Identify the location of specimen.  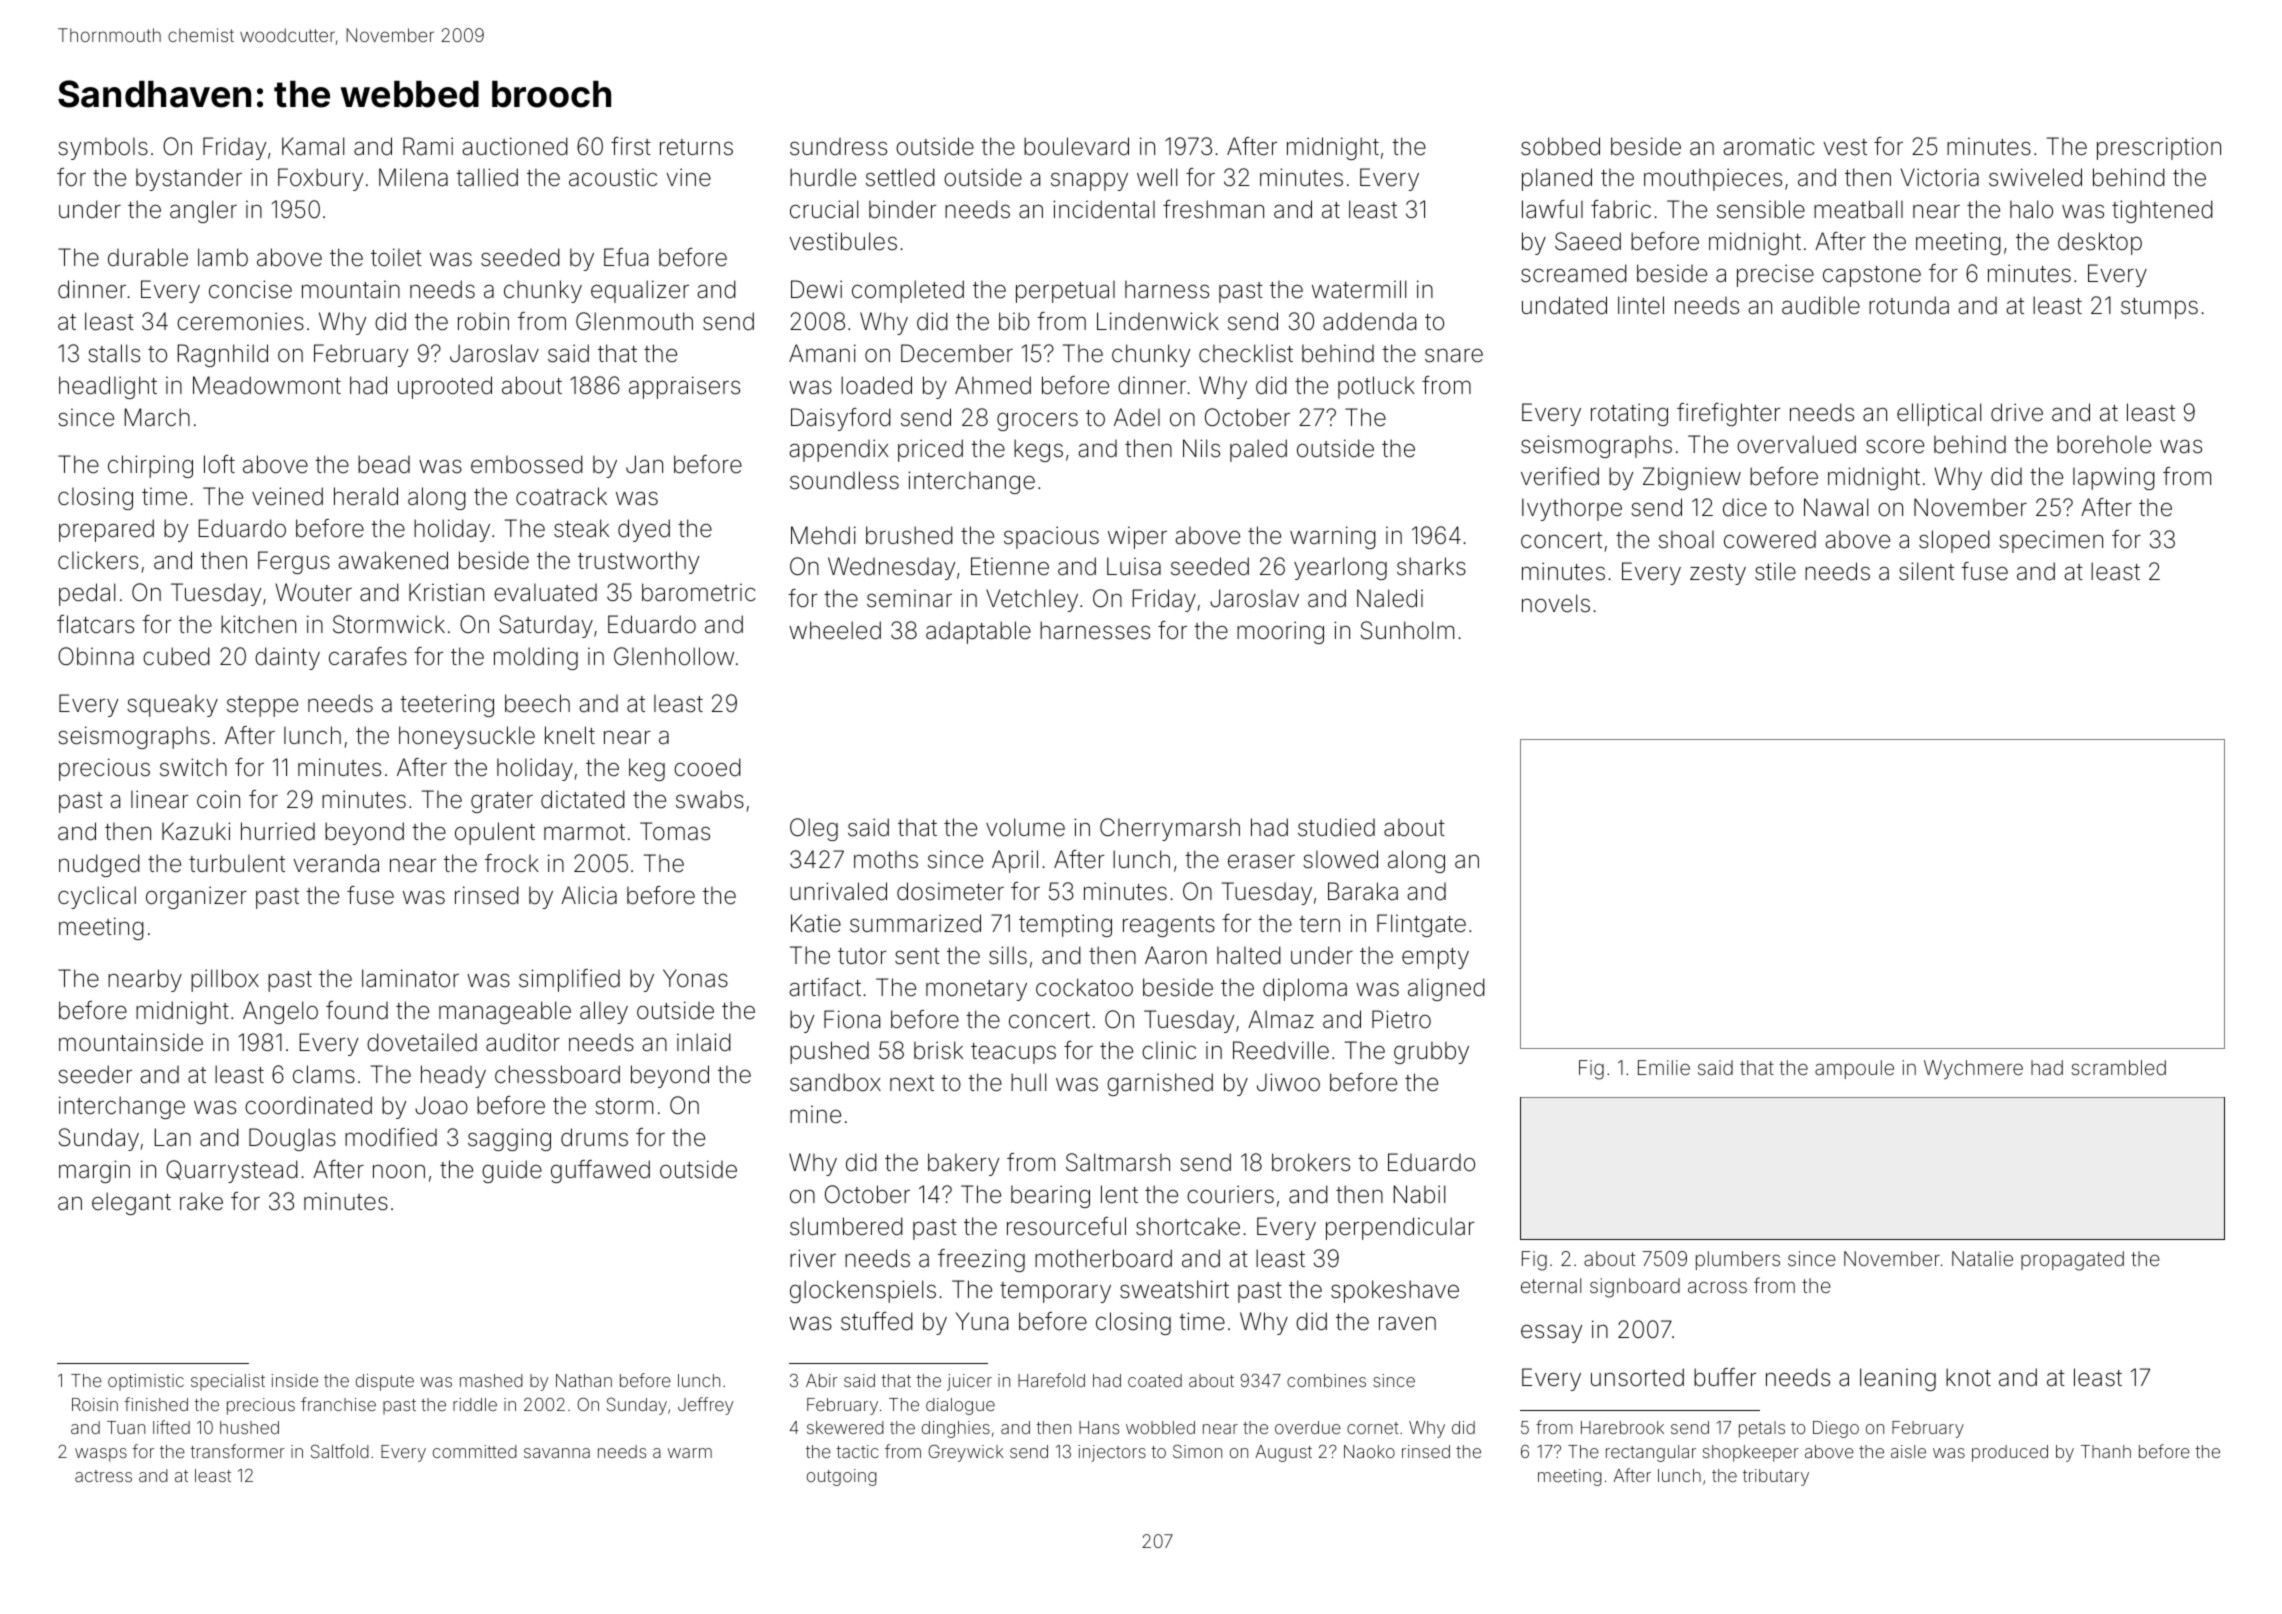
(2051, 541).
